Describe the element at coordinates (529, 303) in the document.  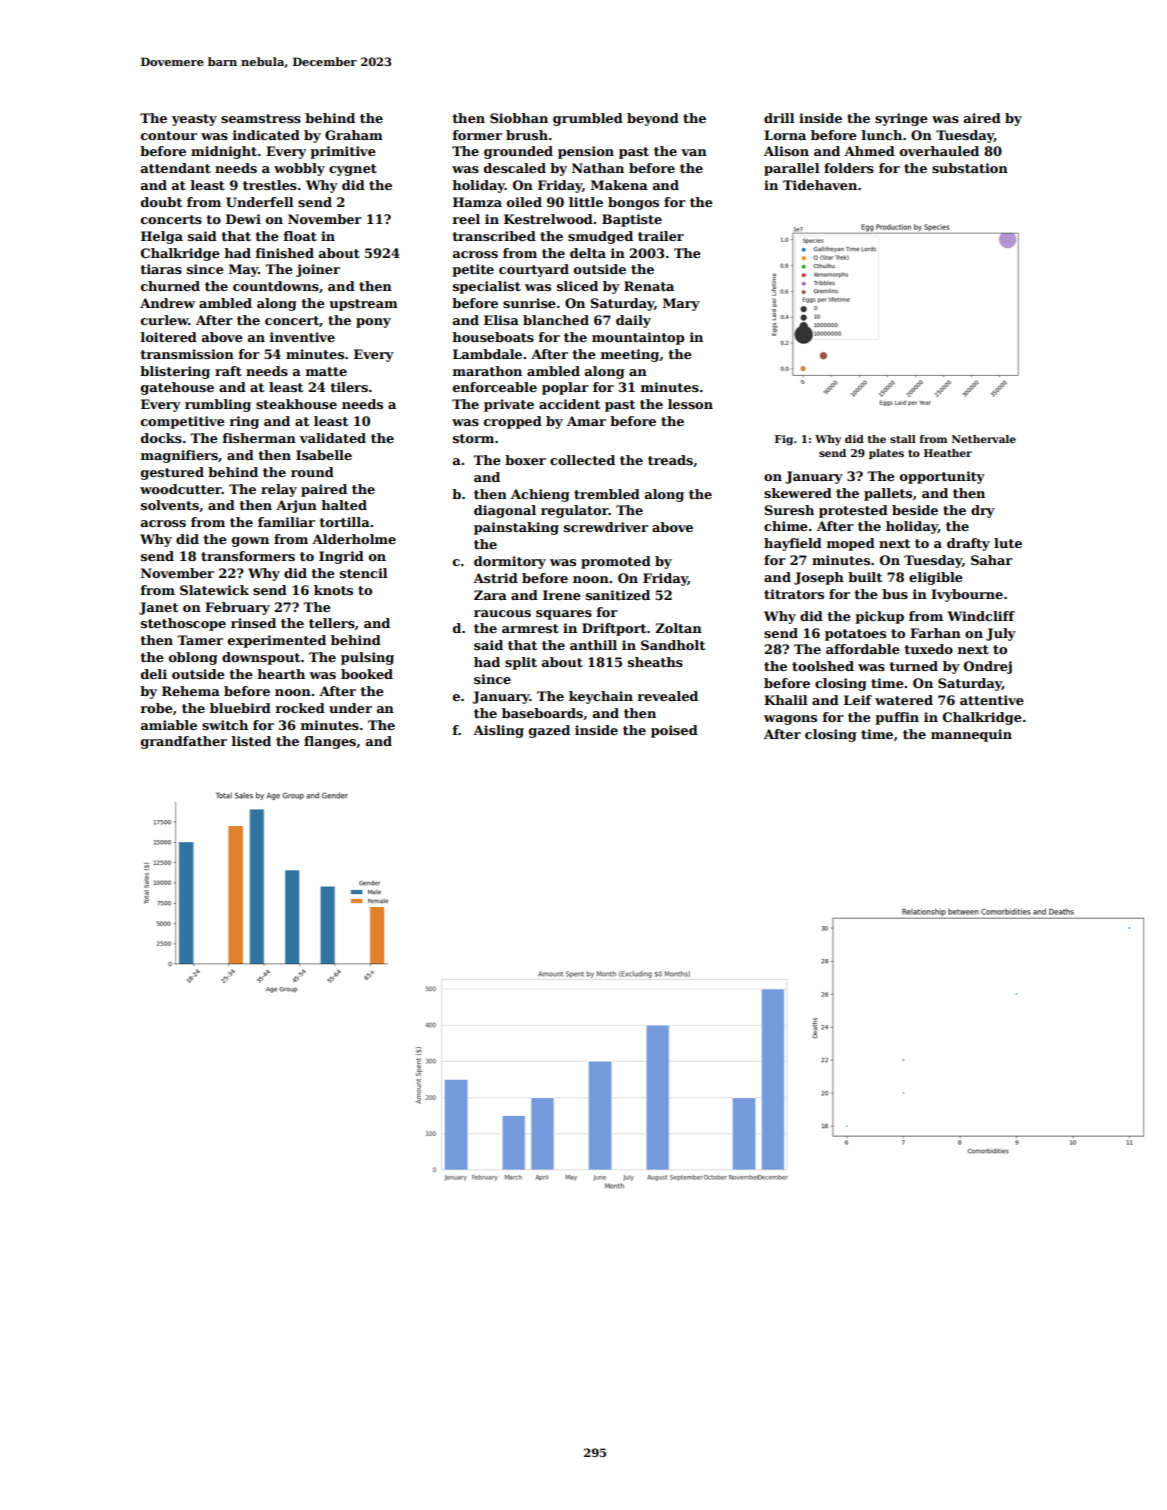
I see `sunrise` at that location.
